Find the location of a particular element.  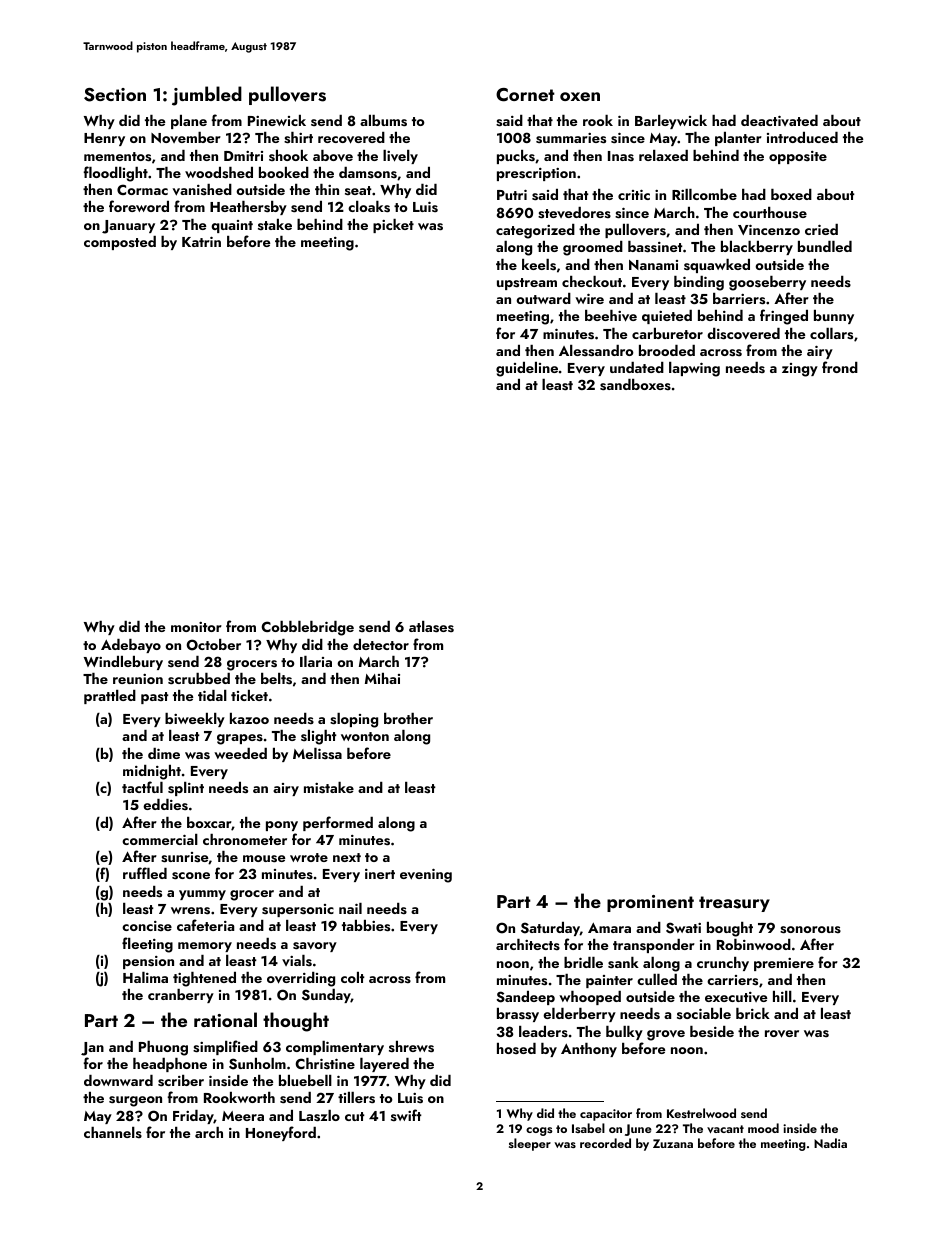

atlases is located at coordinates (431, 627).
